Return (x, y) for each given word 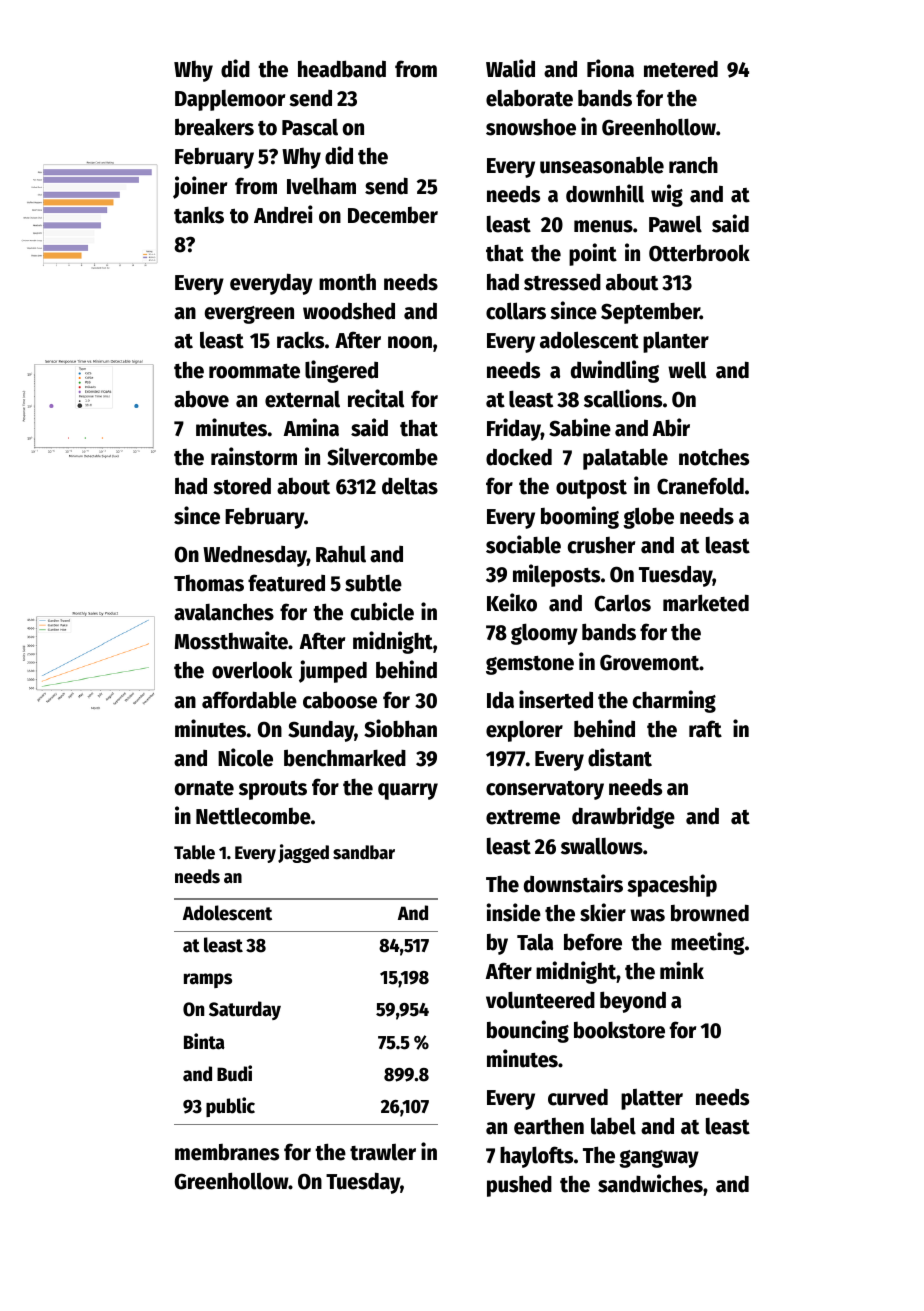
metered (681, 69)
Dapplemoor (230, 100)
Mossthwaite (231, 640)
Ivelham (321, 186)
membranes (227, 1152)
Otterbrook (699, 253)
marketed (706, 603)
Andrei (283, 214)
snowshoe (531, 127)
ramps (208, 980)
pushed (519, 1186)
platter (652, 1099)
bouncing (528, 1031)
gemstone (530, 665)
